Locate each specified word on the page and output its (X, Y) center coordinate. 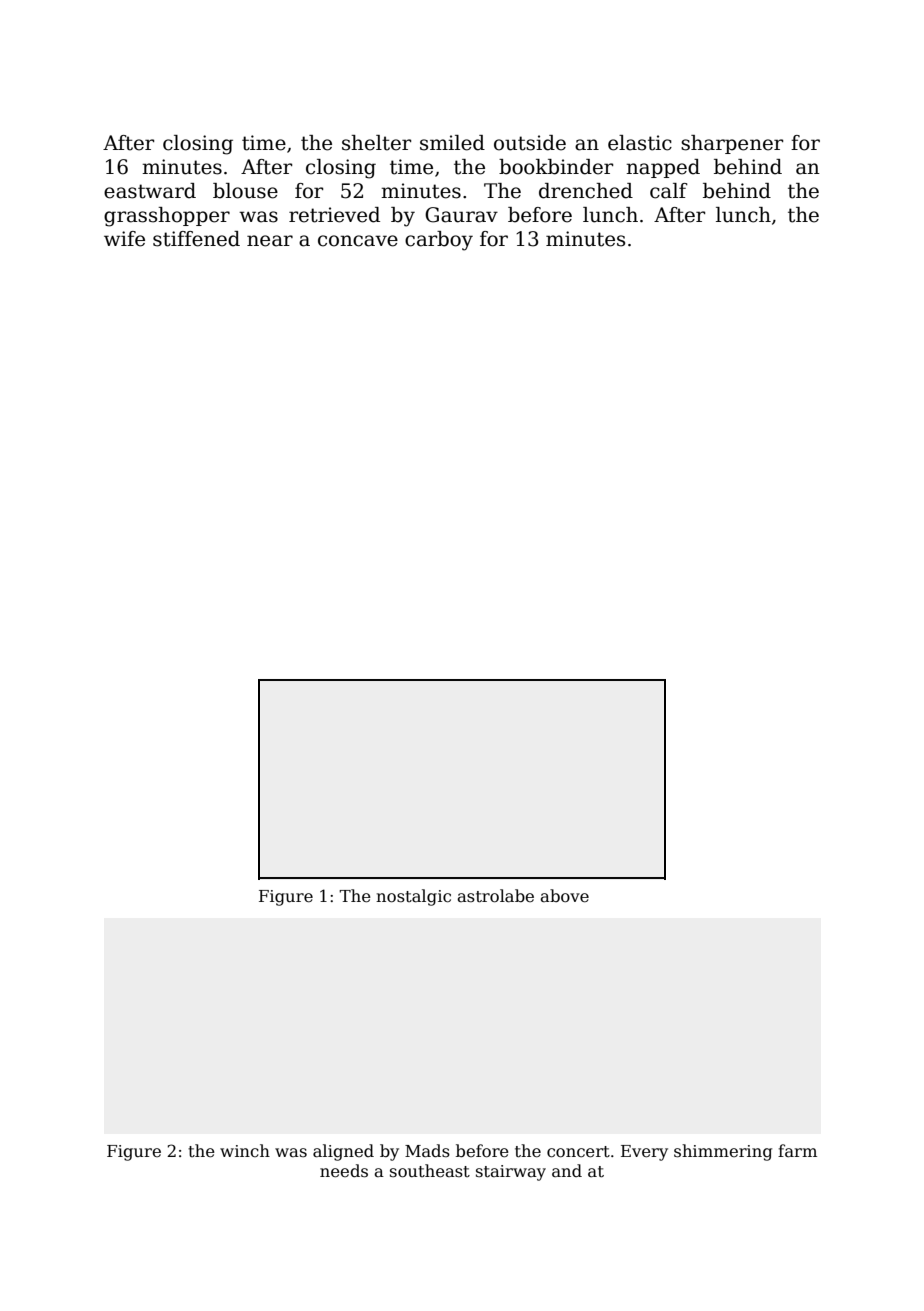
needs (344, 1171)
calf (669, 191)
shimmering (723, 1152)
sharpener (732, 144)
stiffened (196, 239)
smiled (452, 143)
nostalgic (413, 897)
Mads (427, 1150)
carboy (439, 241)
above (564, 896)
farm (797, 1150)
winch (245, 1150)
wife (124, 239)
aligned (343, 1152)
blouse (245, 191)
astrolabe (495, 896)
